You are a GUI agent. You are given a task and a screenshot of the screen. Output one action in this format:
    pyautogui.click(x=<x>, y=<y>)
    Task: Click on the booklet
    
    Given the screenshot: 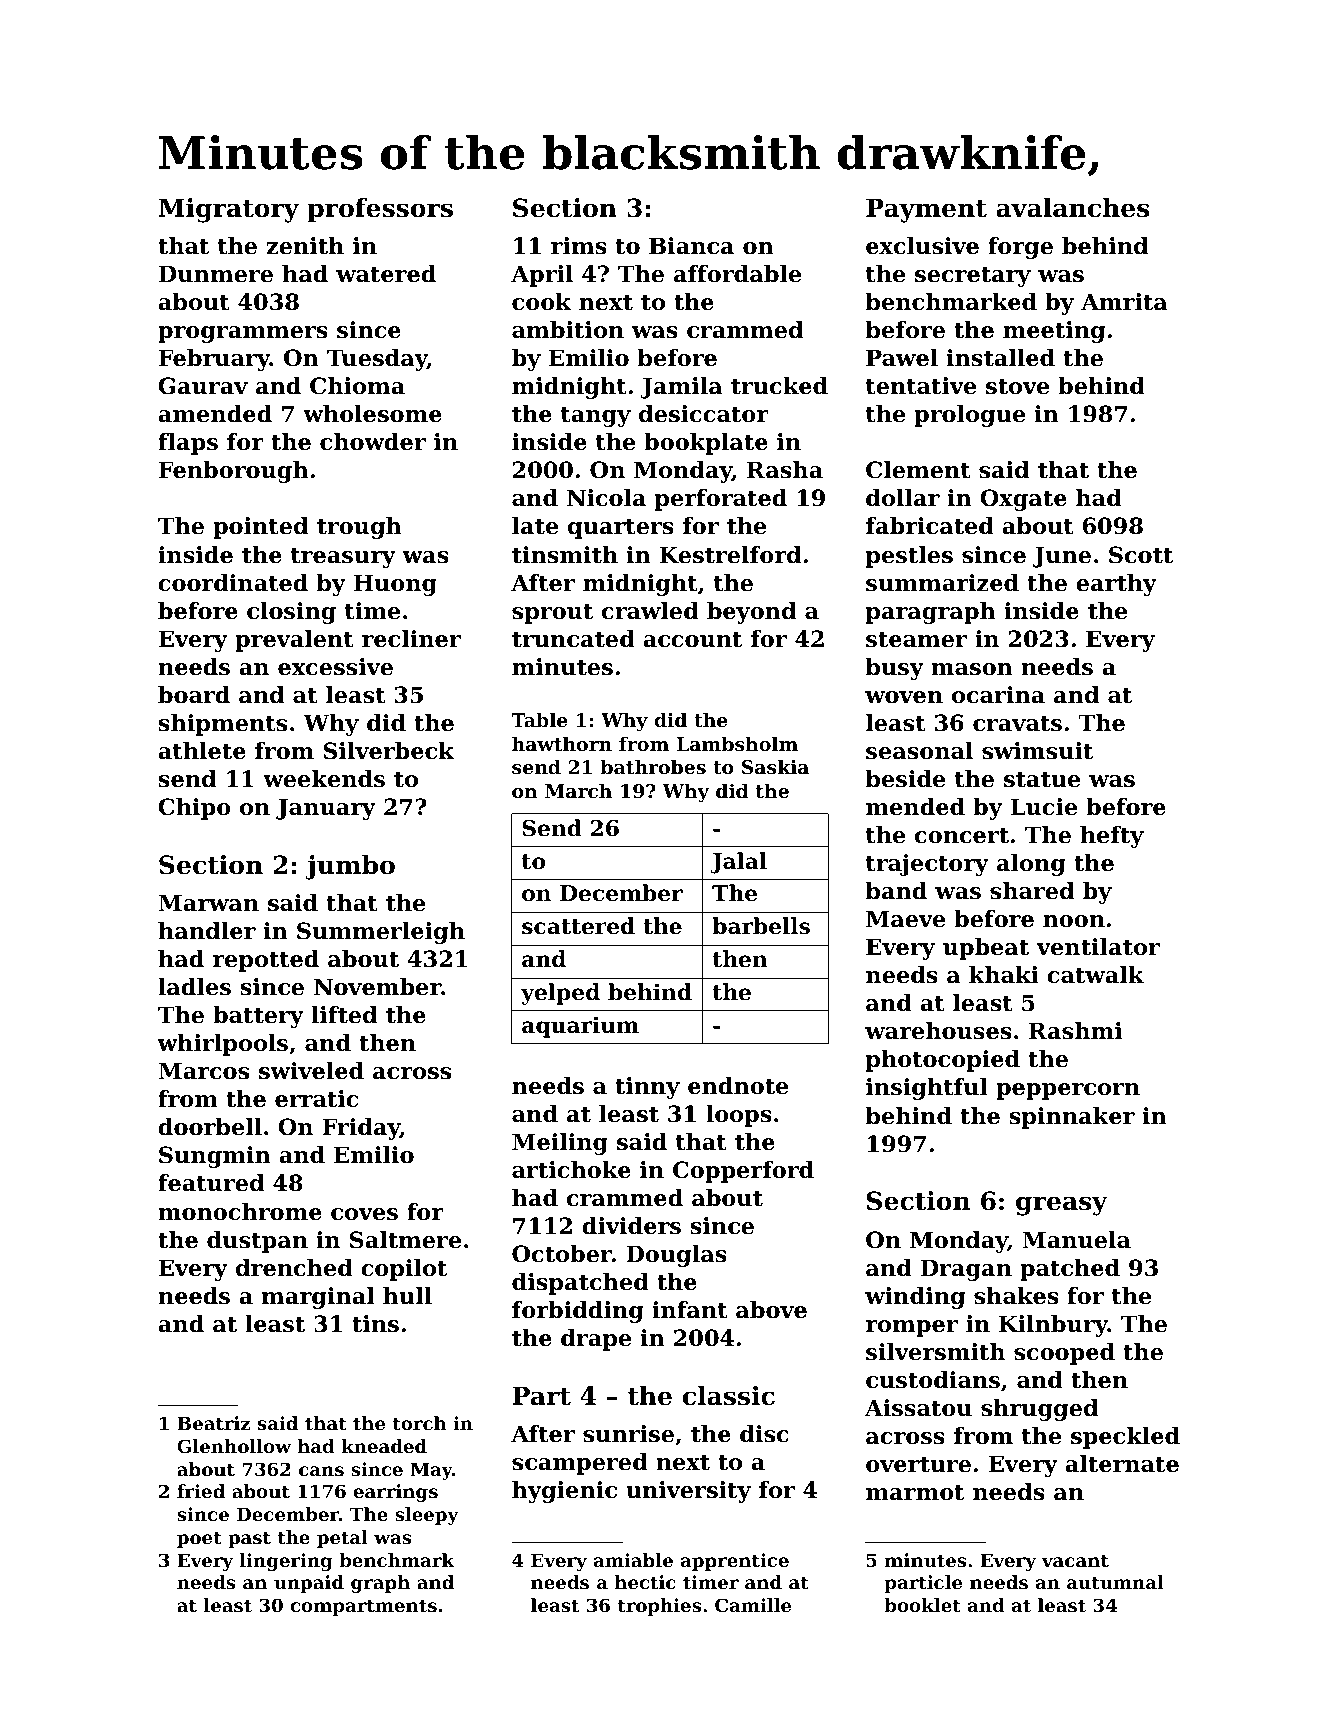 What is the action you would take?
    pyautogui.click(x=922, y=1605)
